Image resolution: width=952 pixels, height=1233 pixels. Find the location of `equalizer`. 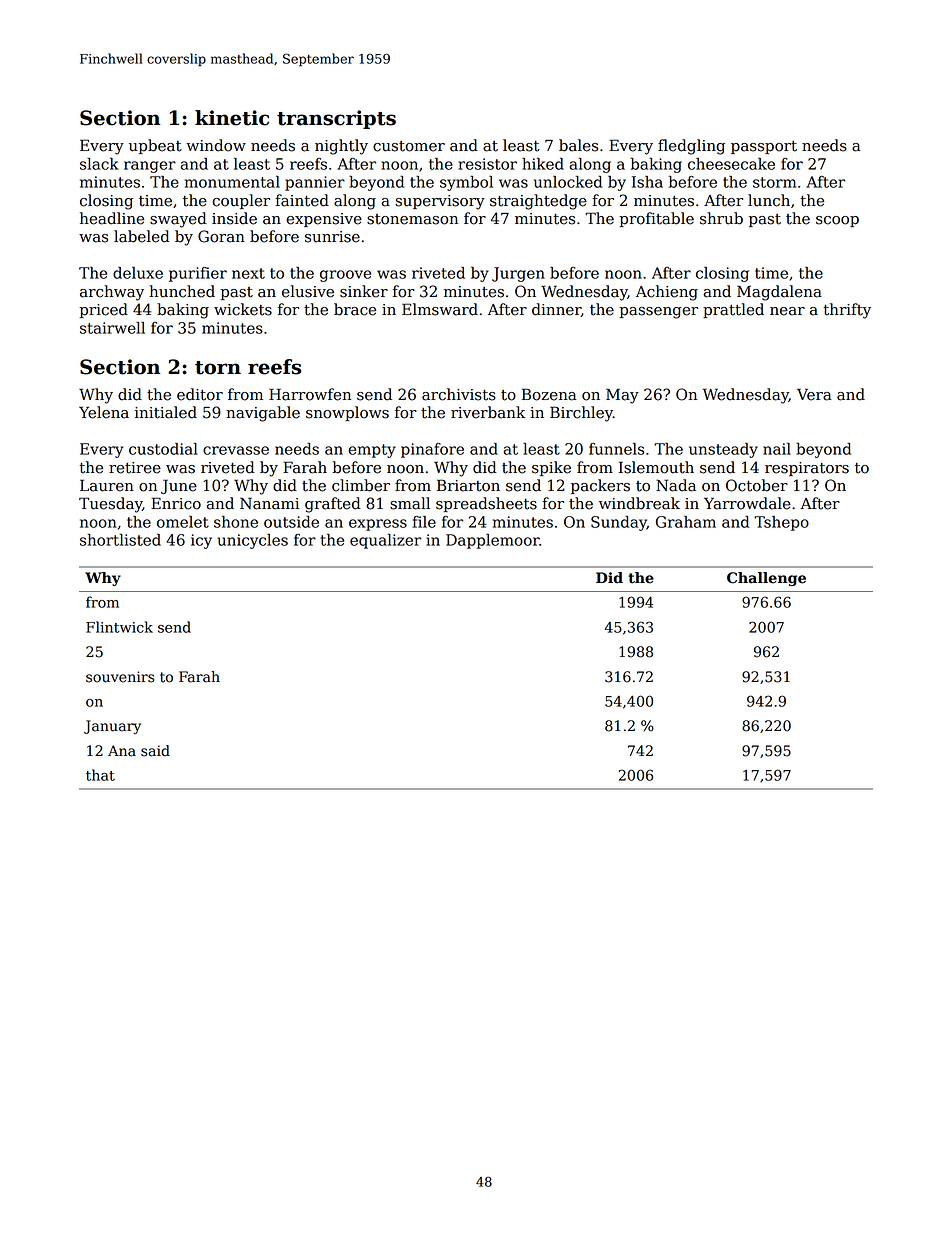

equalizer is located at coordinates (385, 541).
